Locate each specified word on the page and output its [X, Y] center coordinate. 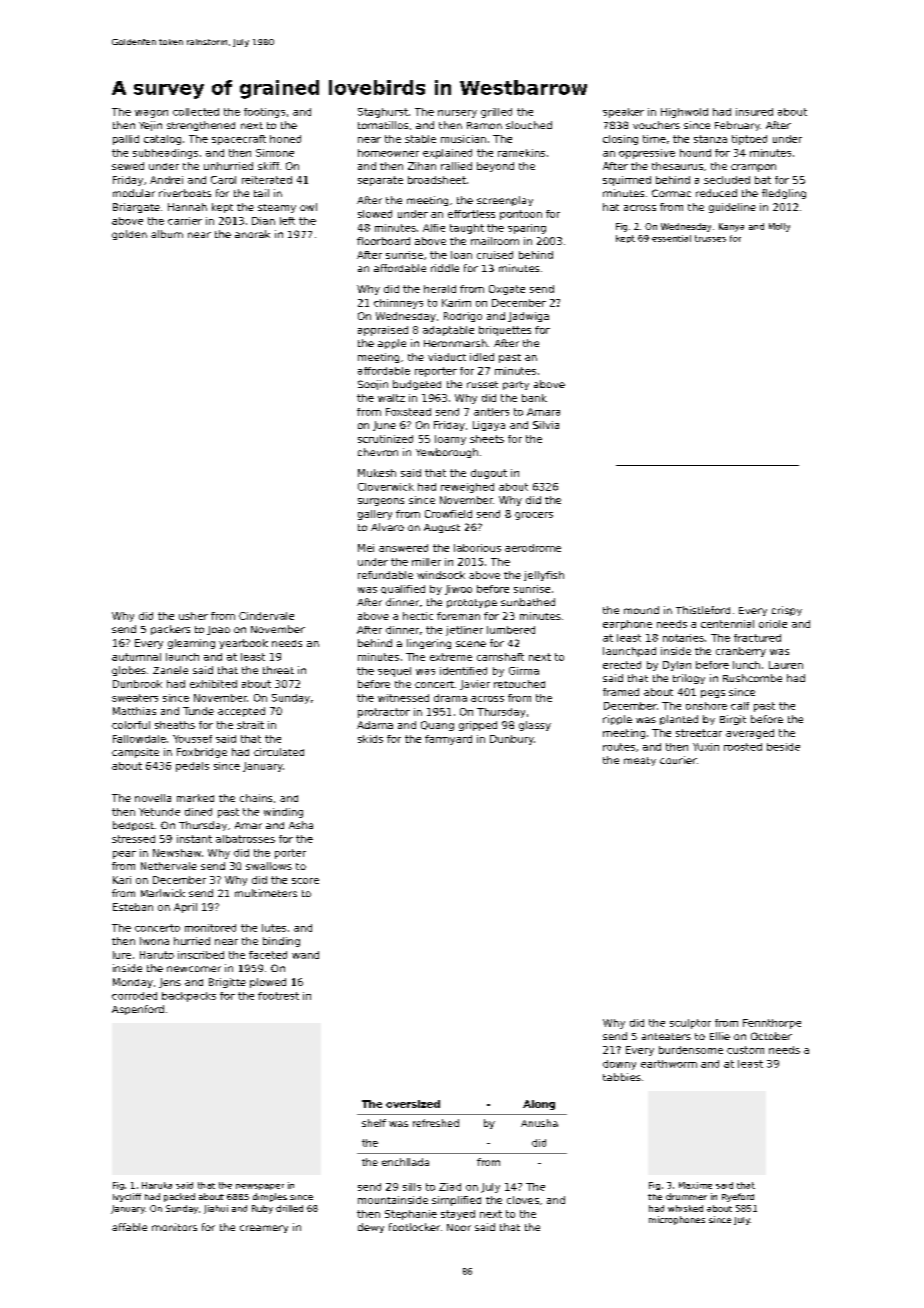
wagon [151, 114]
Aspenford [138, 1010]
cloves [523, 1200]
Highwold [684, 113]
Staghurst [383, 113]
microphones [677, 1220]
